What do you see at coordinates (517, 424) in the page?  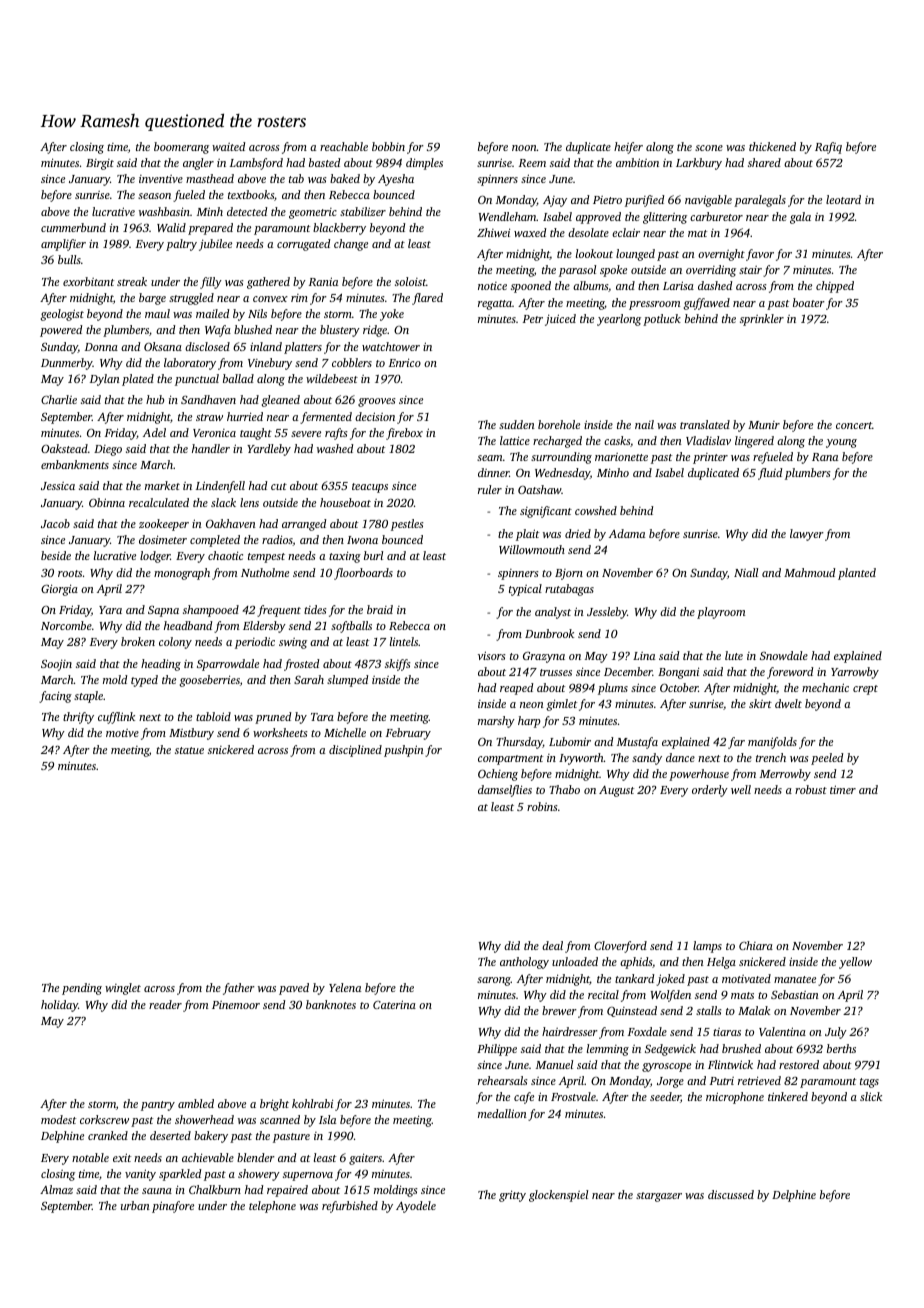 I see `sudden` at bounding box center [517, 424].
